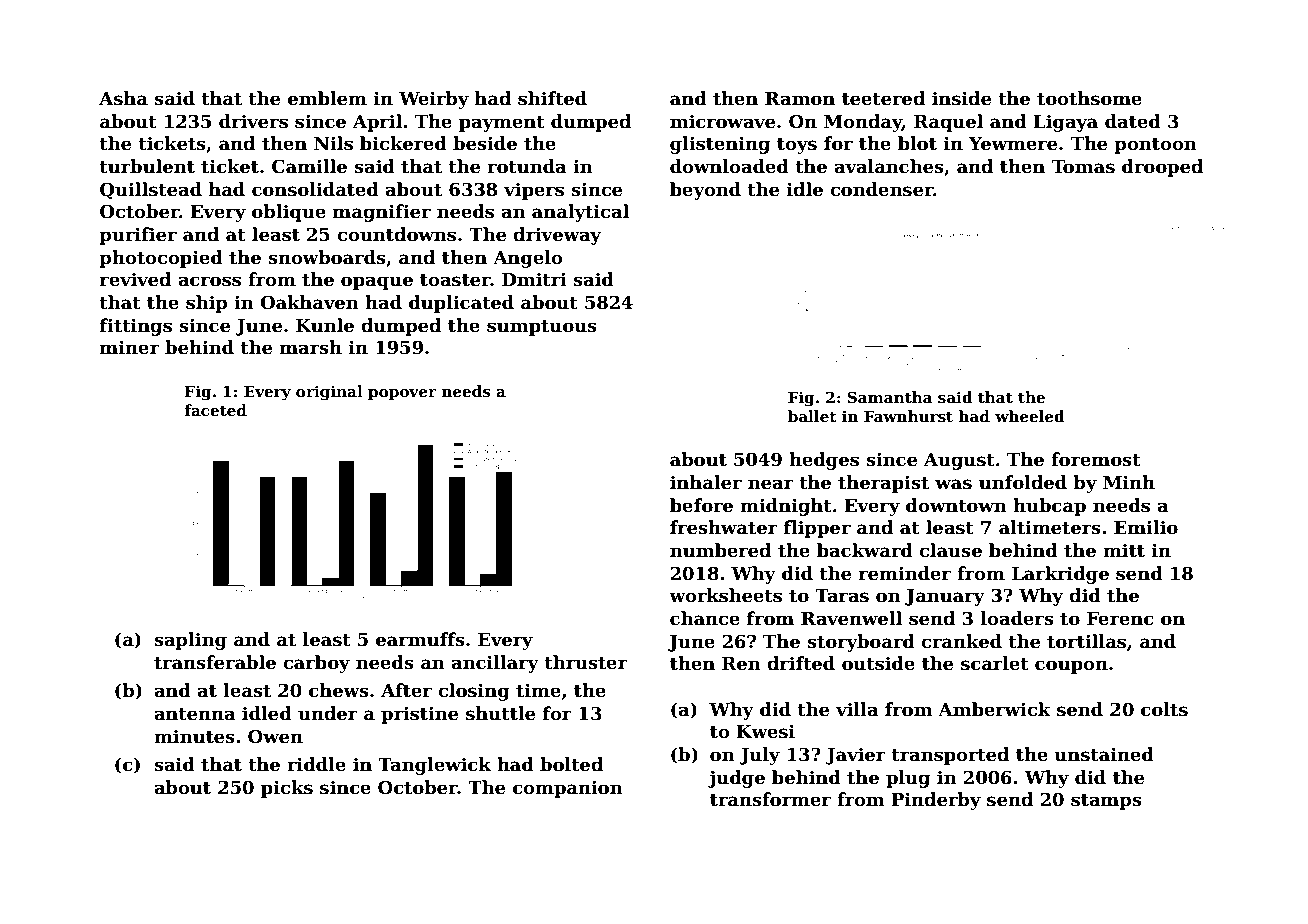 The height and width of the page is (924, 1308). I want to click on picks, so click(287, 789).
